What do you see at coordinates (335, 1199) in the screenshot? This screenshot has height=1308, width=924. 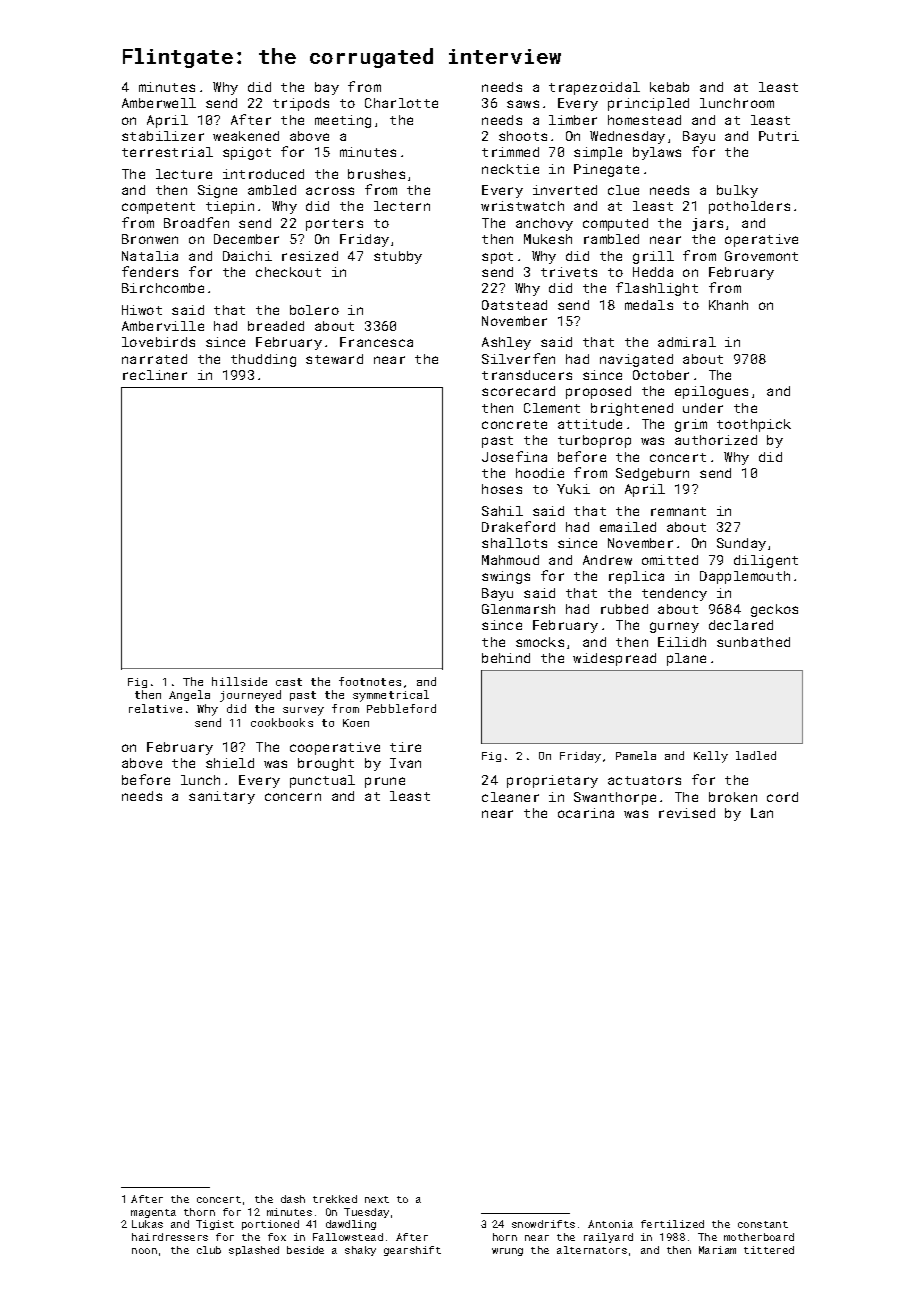 I see `trekked` at bounding box center [335, 1199].
